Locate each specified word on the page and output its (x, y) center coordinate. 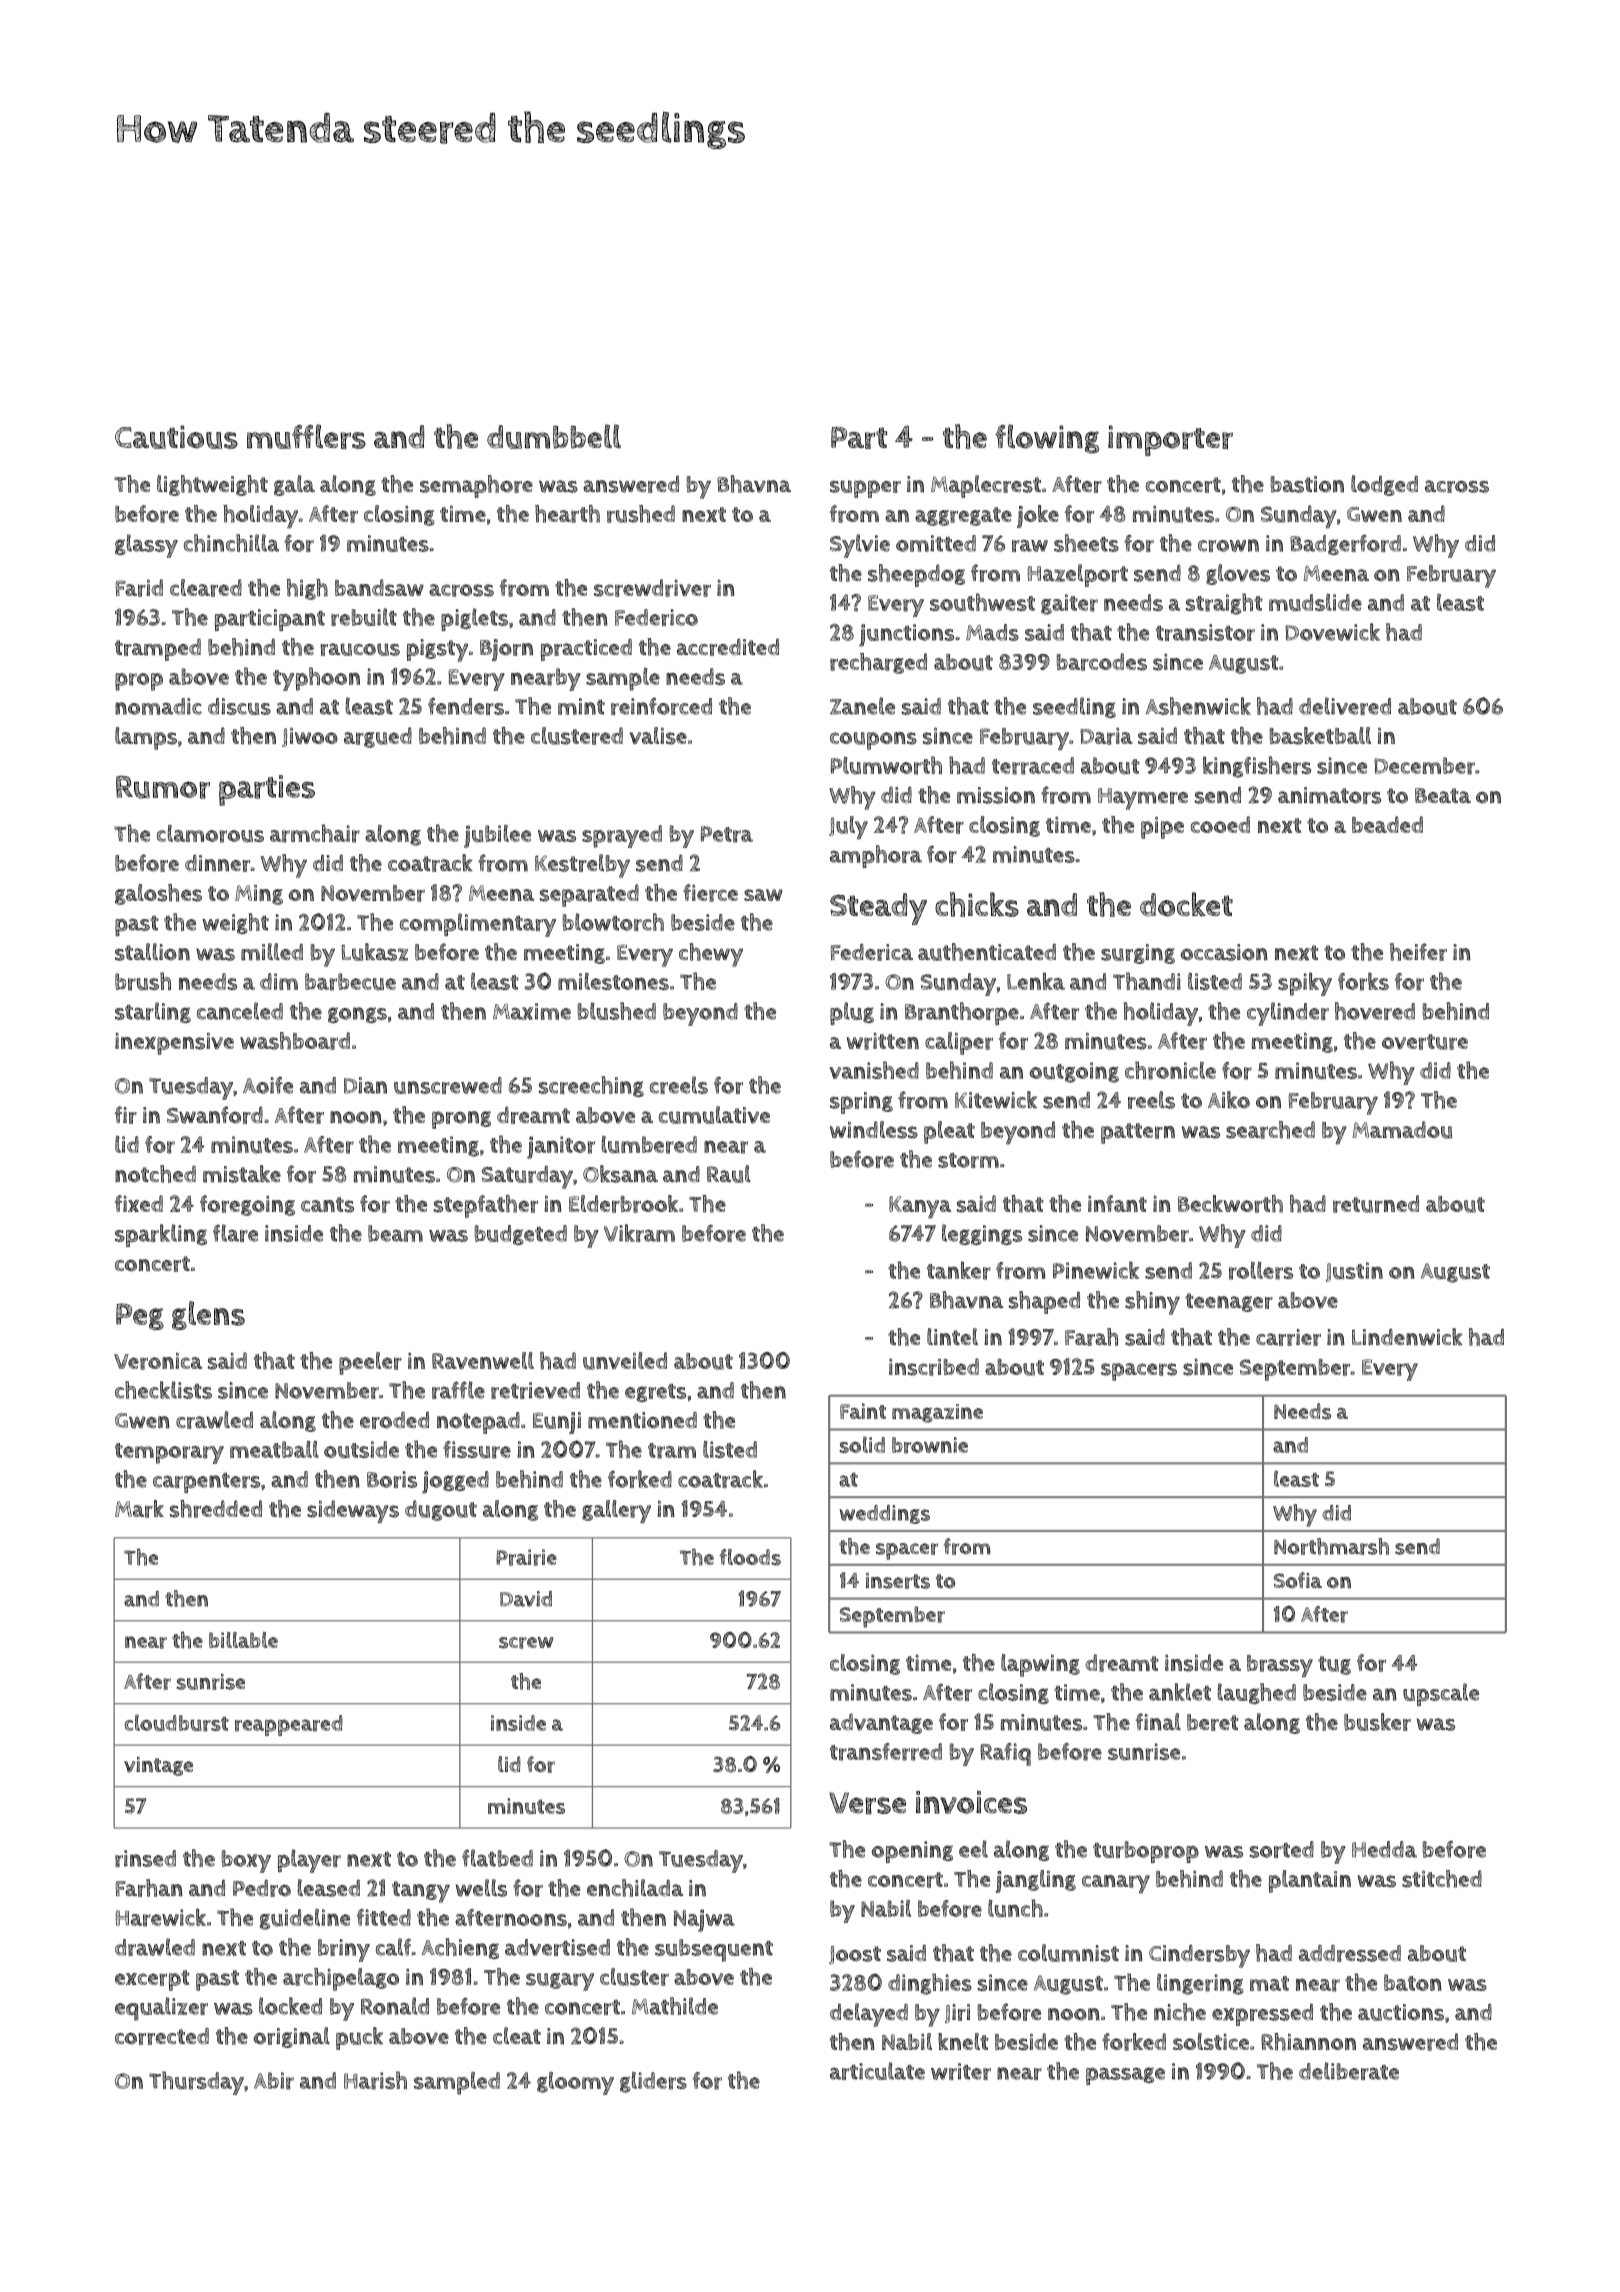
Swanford (215, 1115)
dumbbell (554, 436)
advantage (881, 1724)
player (309, 1861)
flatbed (497, 1858)
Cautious (176, 437)
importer (1170, 440)
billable (243, 1640)
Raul (729, 1174)
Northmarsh (1331, 1546)
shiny (1152, 1303)
